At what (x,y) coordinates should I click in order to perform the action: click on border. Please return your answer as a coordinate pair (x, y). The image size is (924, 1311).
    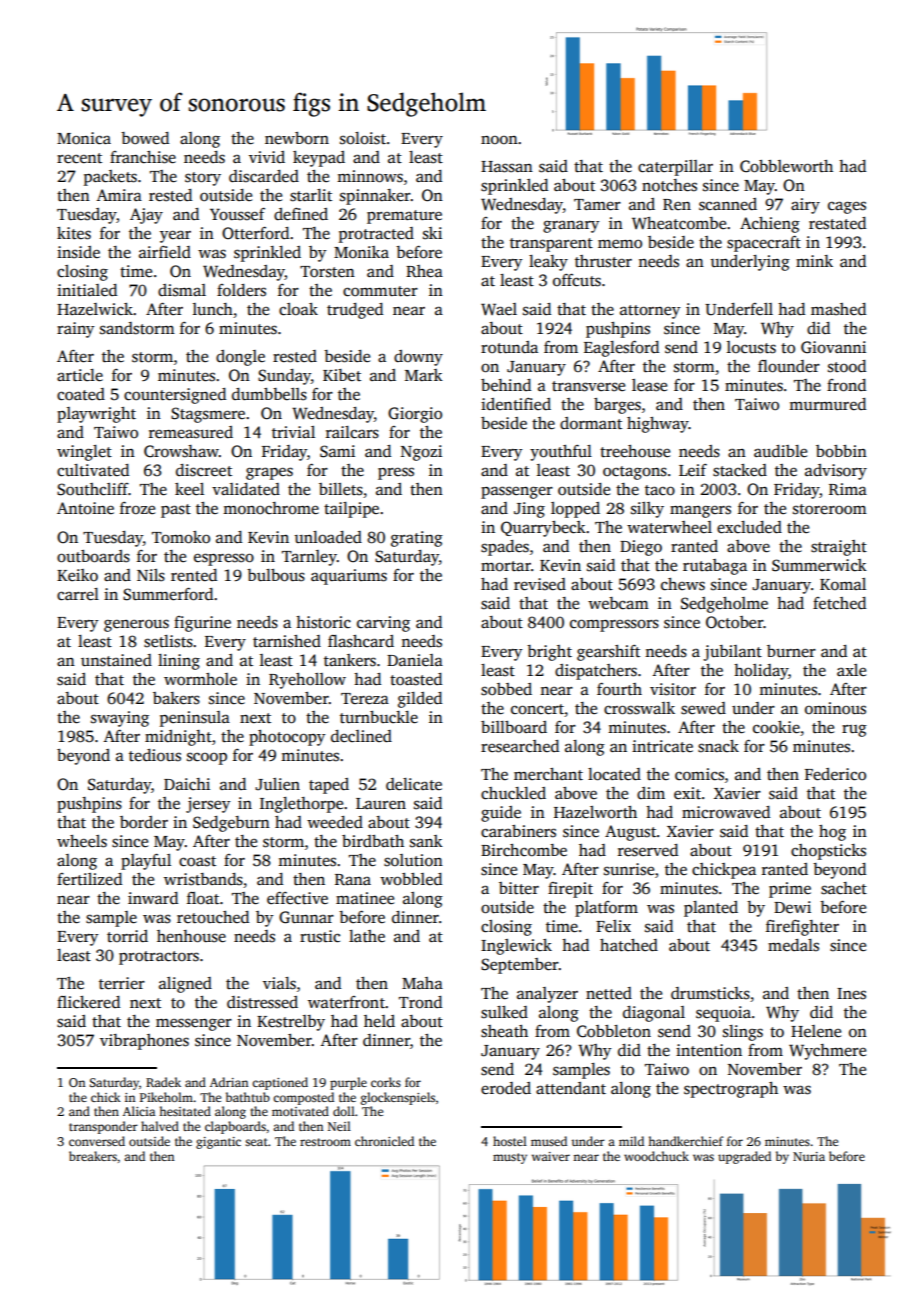
    Looking at the image, I should click on (144, 822).
